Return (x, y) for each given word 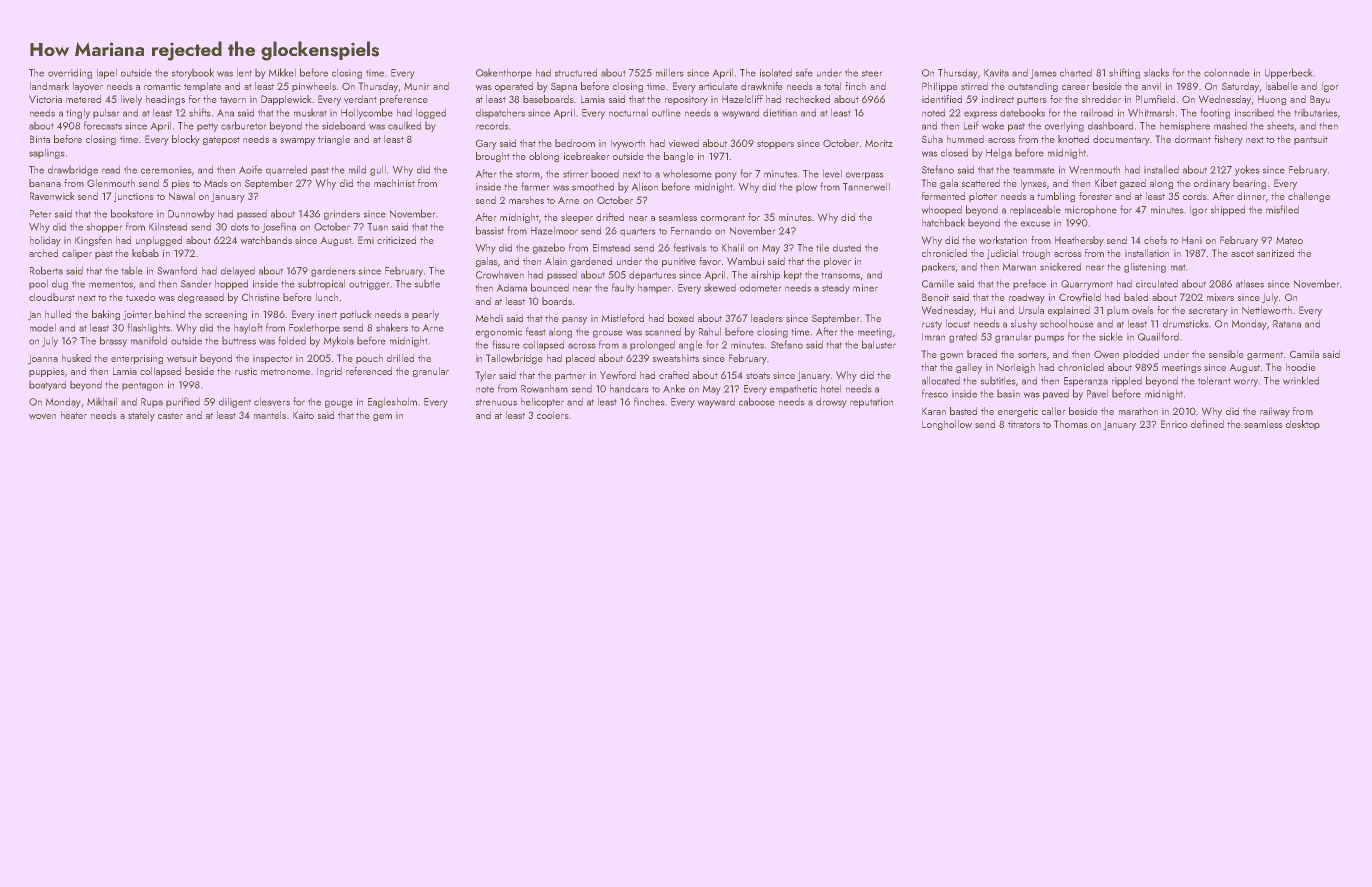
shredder (1101, 99)
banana (45, 183)
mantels (270, 415)
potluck (355, 315)
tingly (78, 114)
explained (1069, 311)
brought (493, 157)
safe (804, 72)
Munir (416, 86)
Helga (999, 154)
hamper (654, 288)
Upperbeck (1288, 73)
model (43, 328)
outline (666, 113)
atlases (1250, 284)
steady (835, 289)
